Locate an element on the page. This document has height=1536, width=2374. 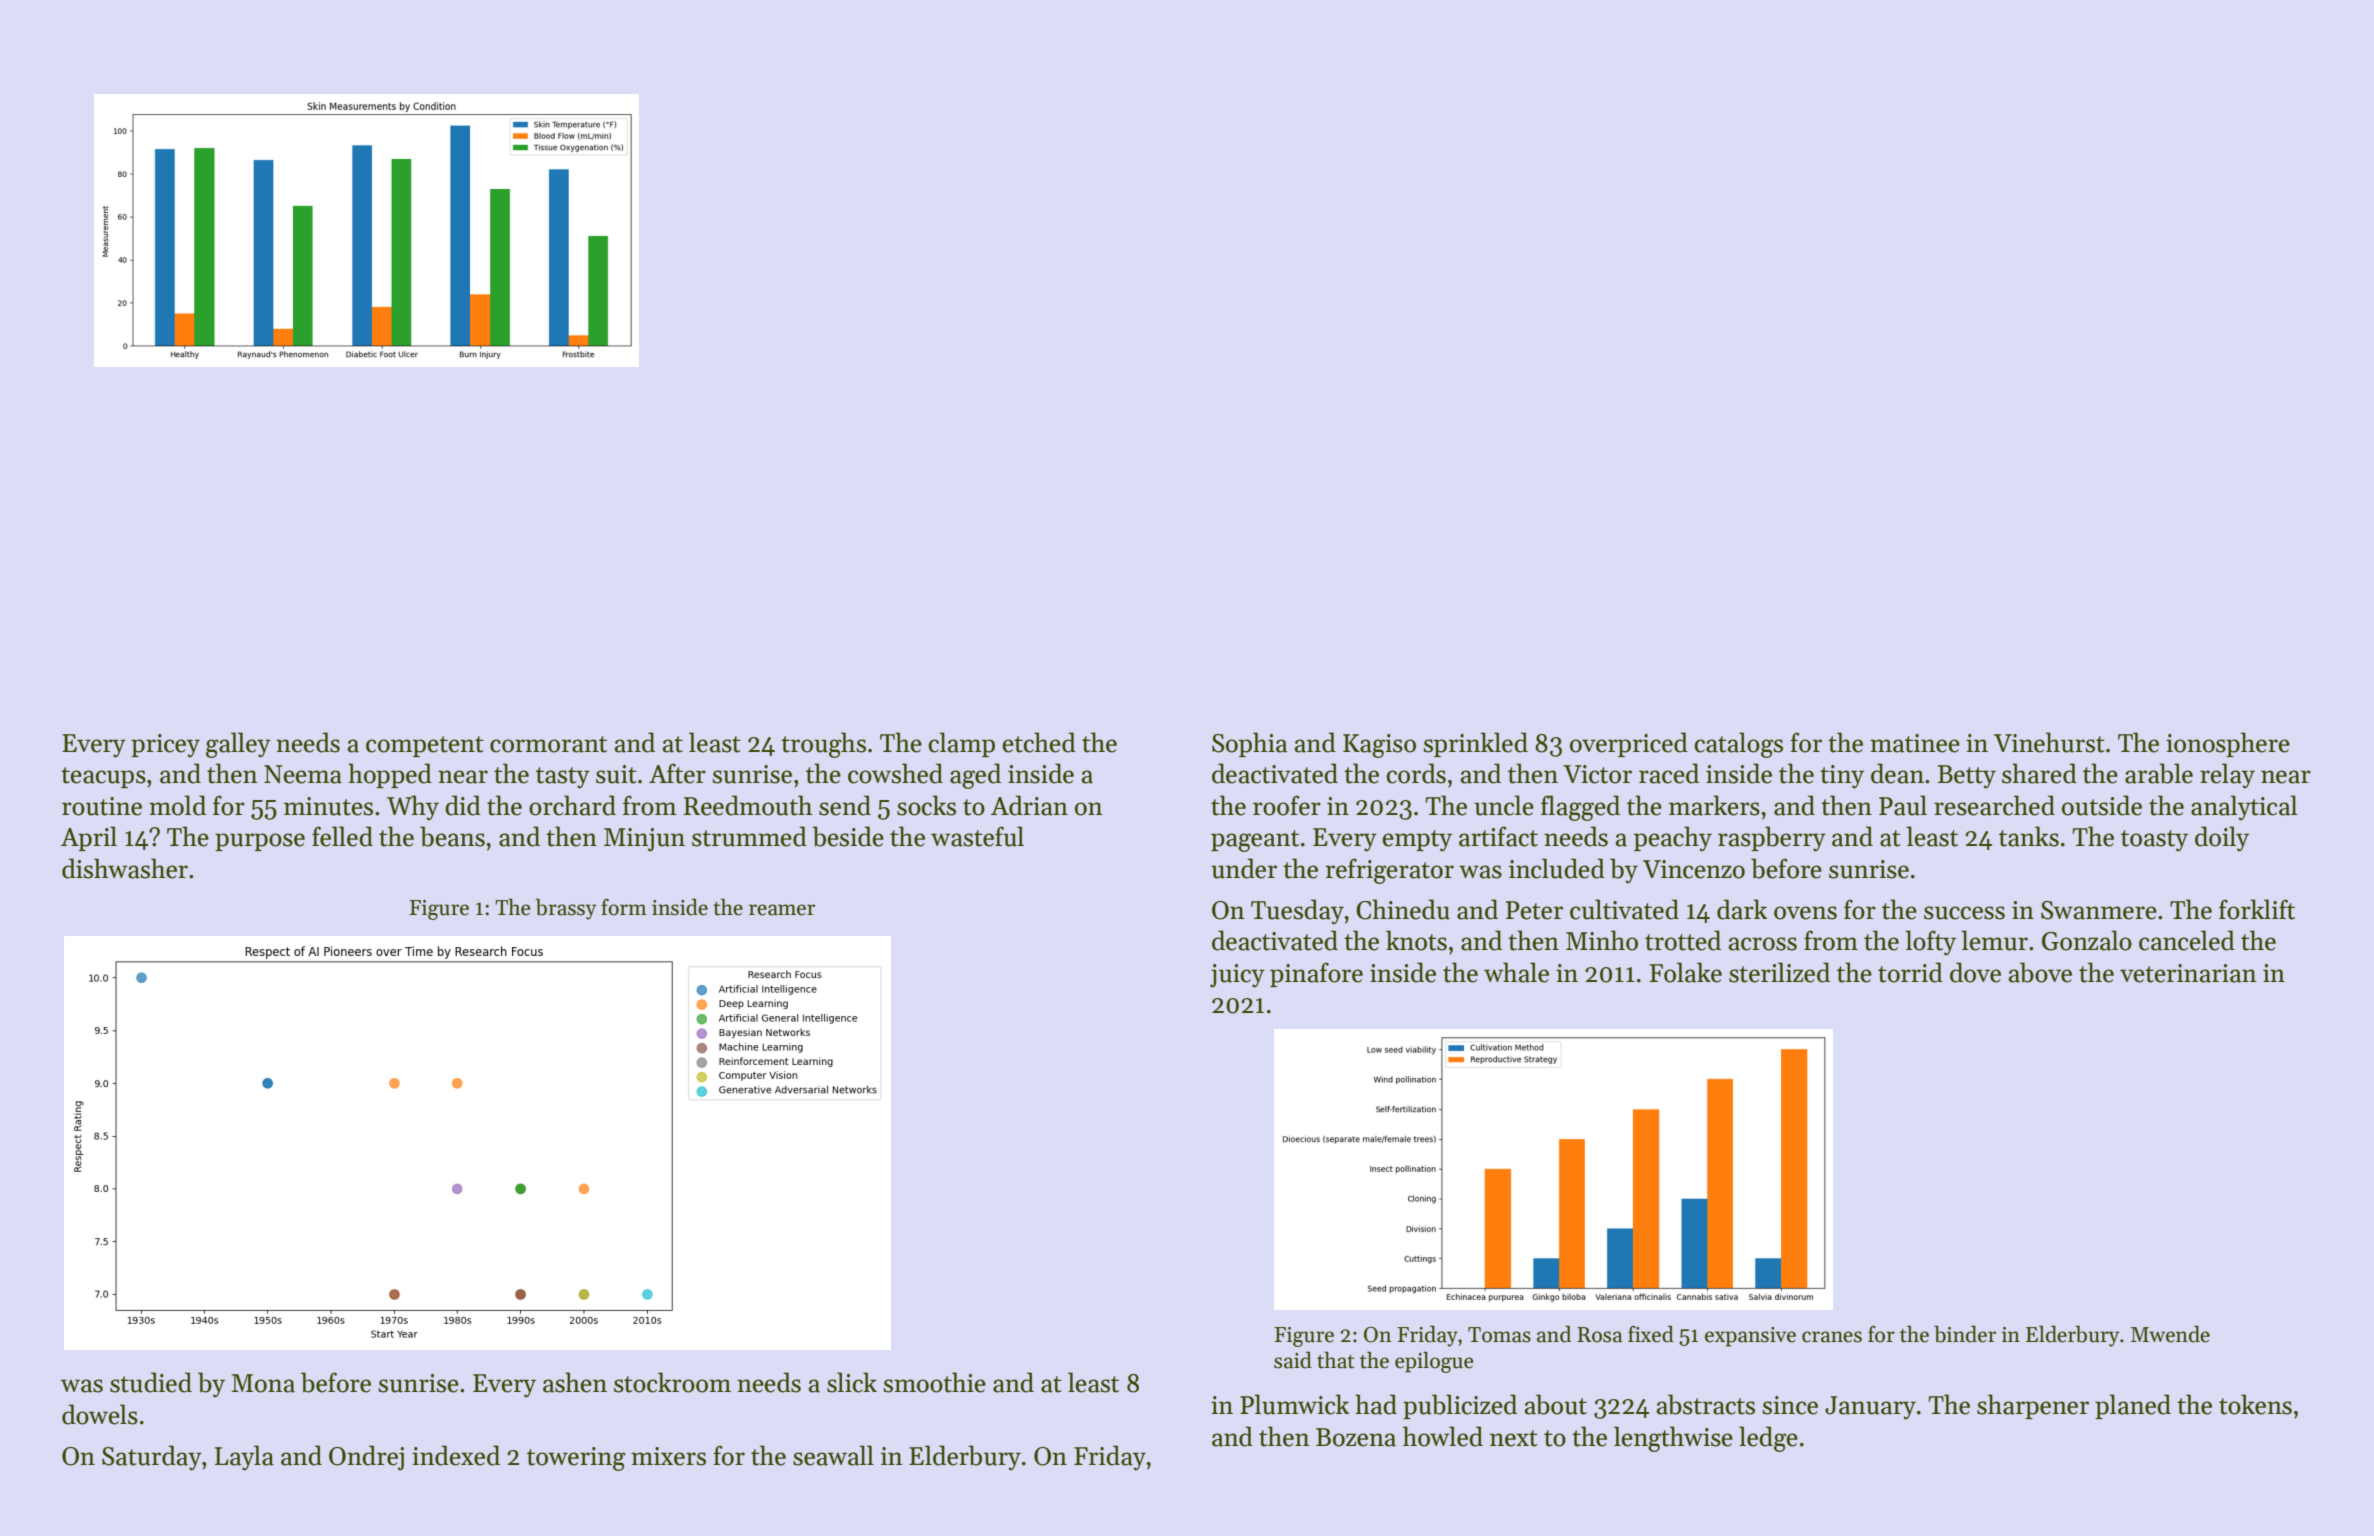
brassy is located at coordinates (566, 909).
